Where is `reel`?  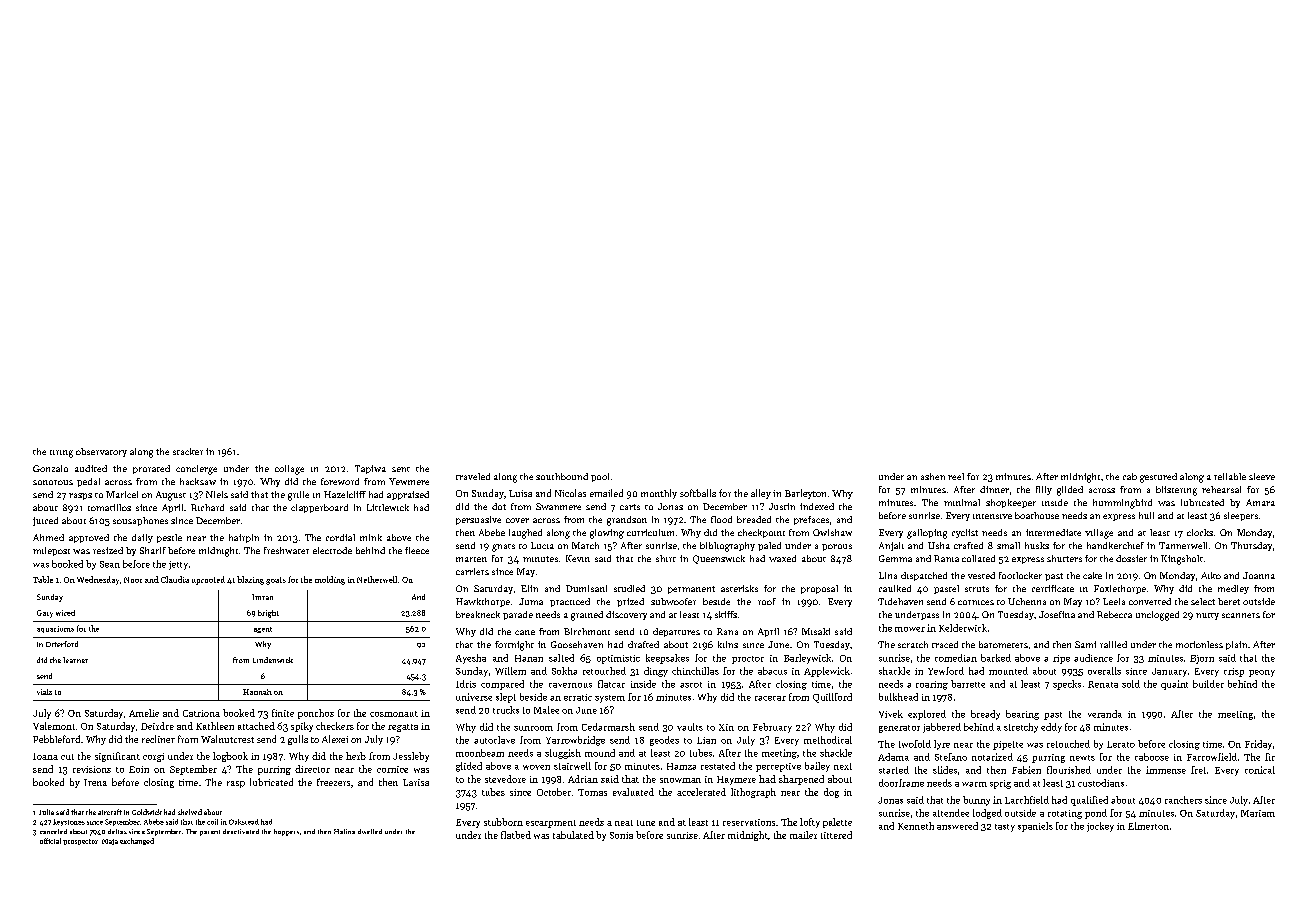
reel is located at coordinates (956, 476).
